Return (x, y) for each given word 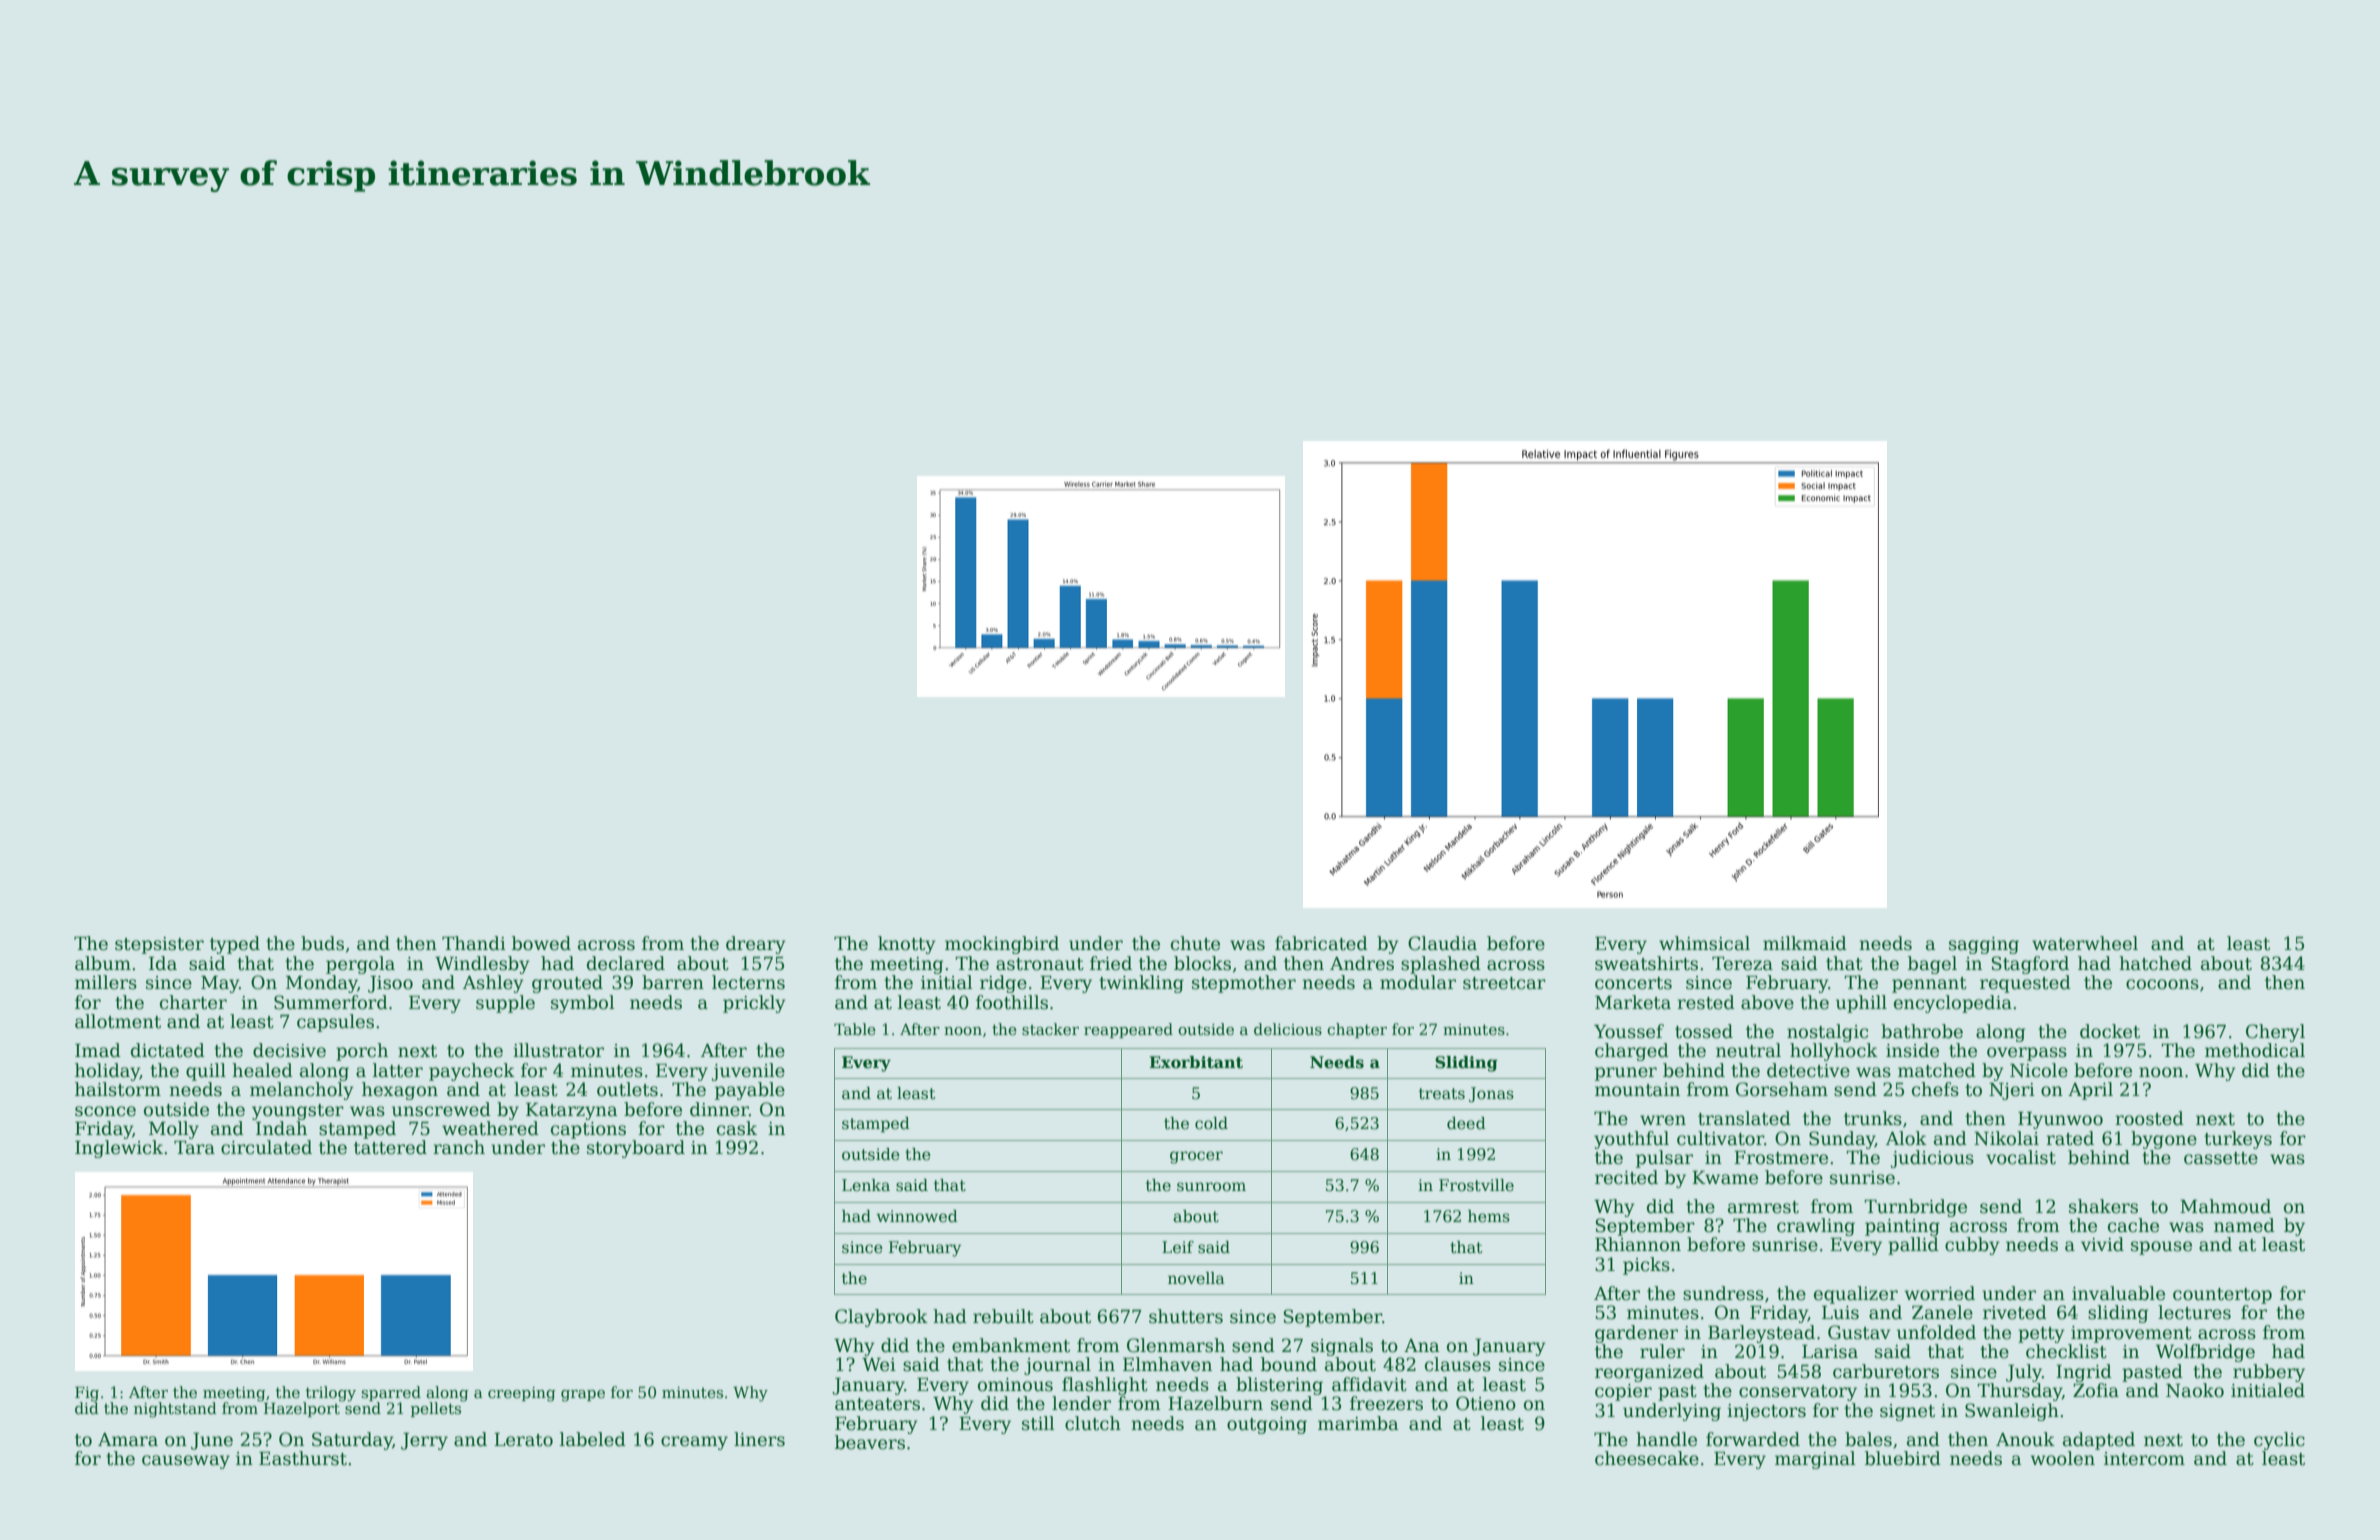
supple (505, 1004)
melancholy (302, 1091)
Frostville (1476, 1185)
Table (855, 1029)
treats (1442, 1094)
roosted (2149, 1118)
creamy (694, 1443)
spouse (2161, 1248)
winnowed (917, 1216)
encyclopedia (1953, 1004)
